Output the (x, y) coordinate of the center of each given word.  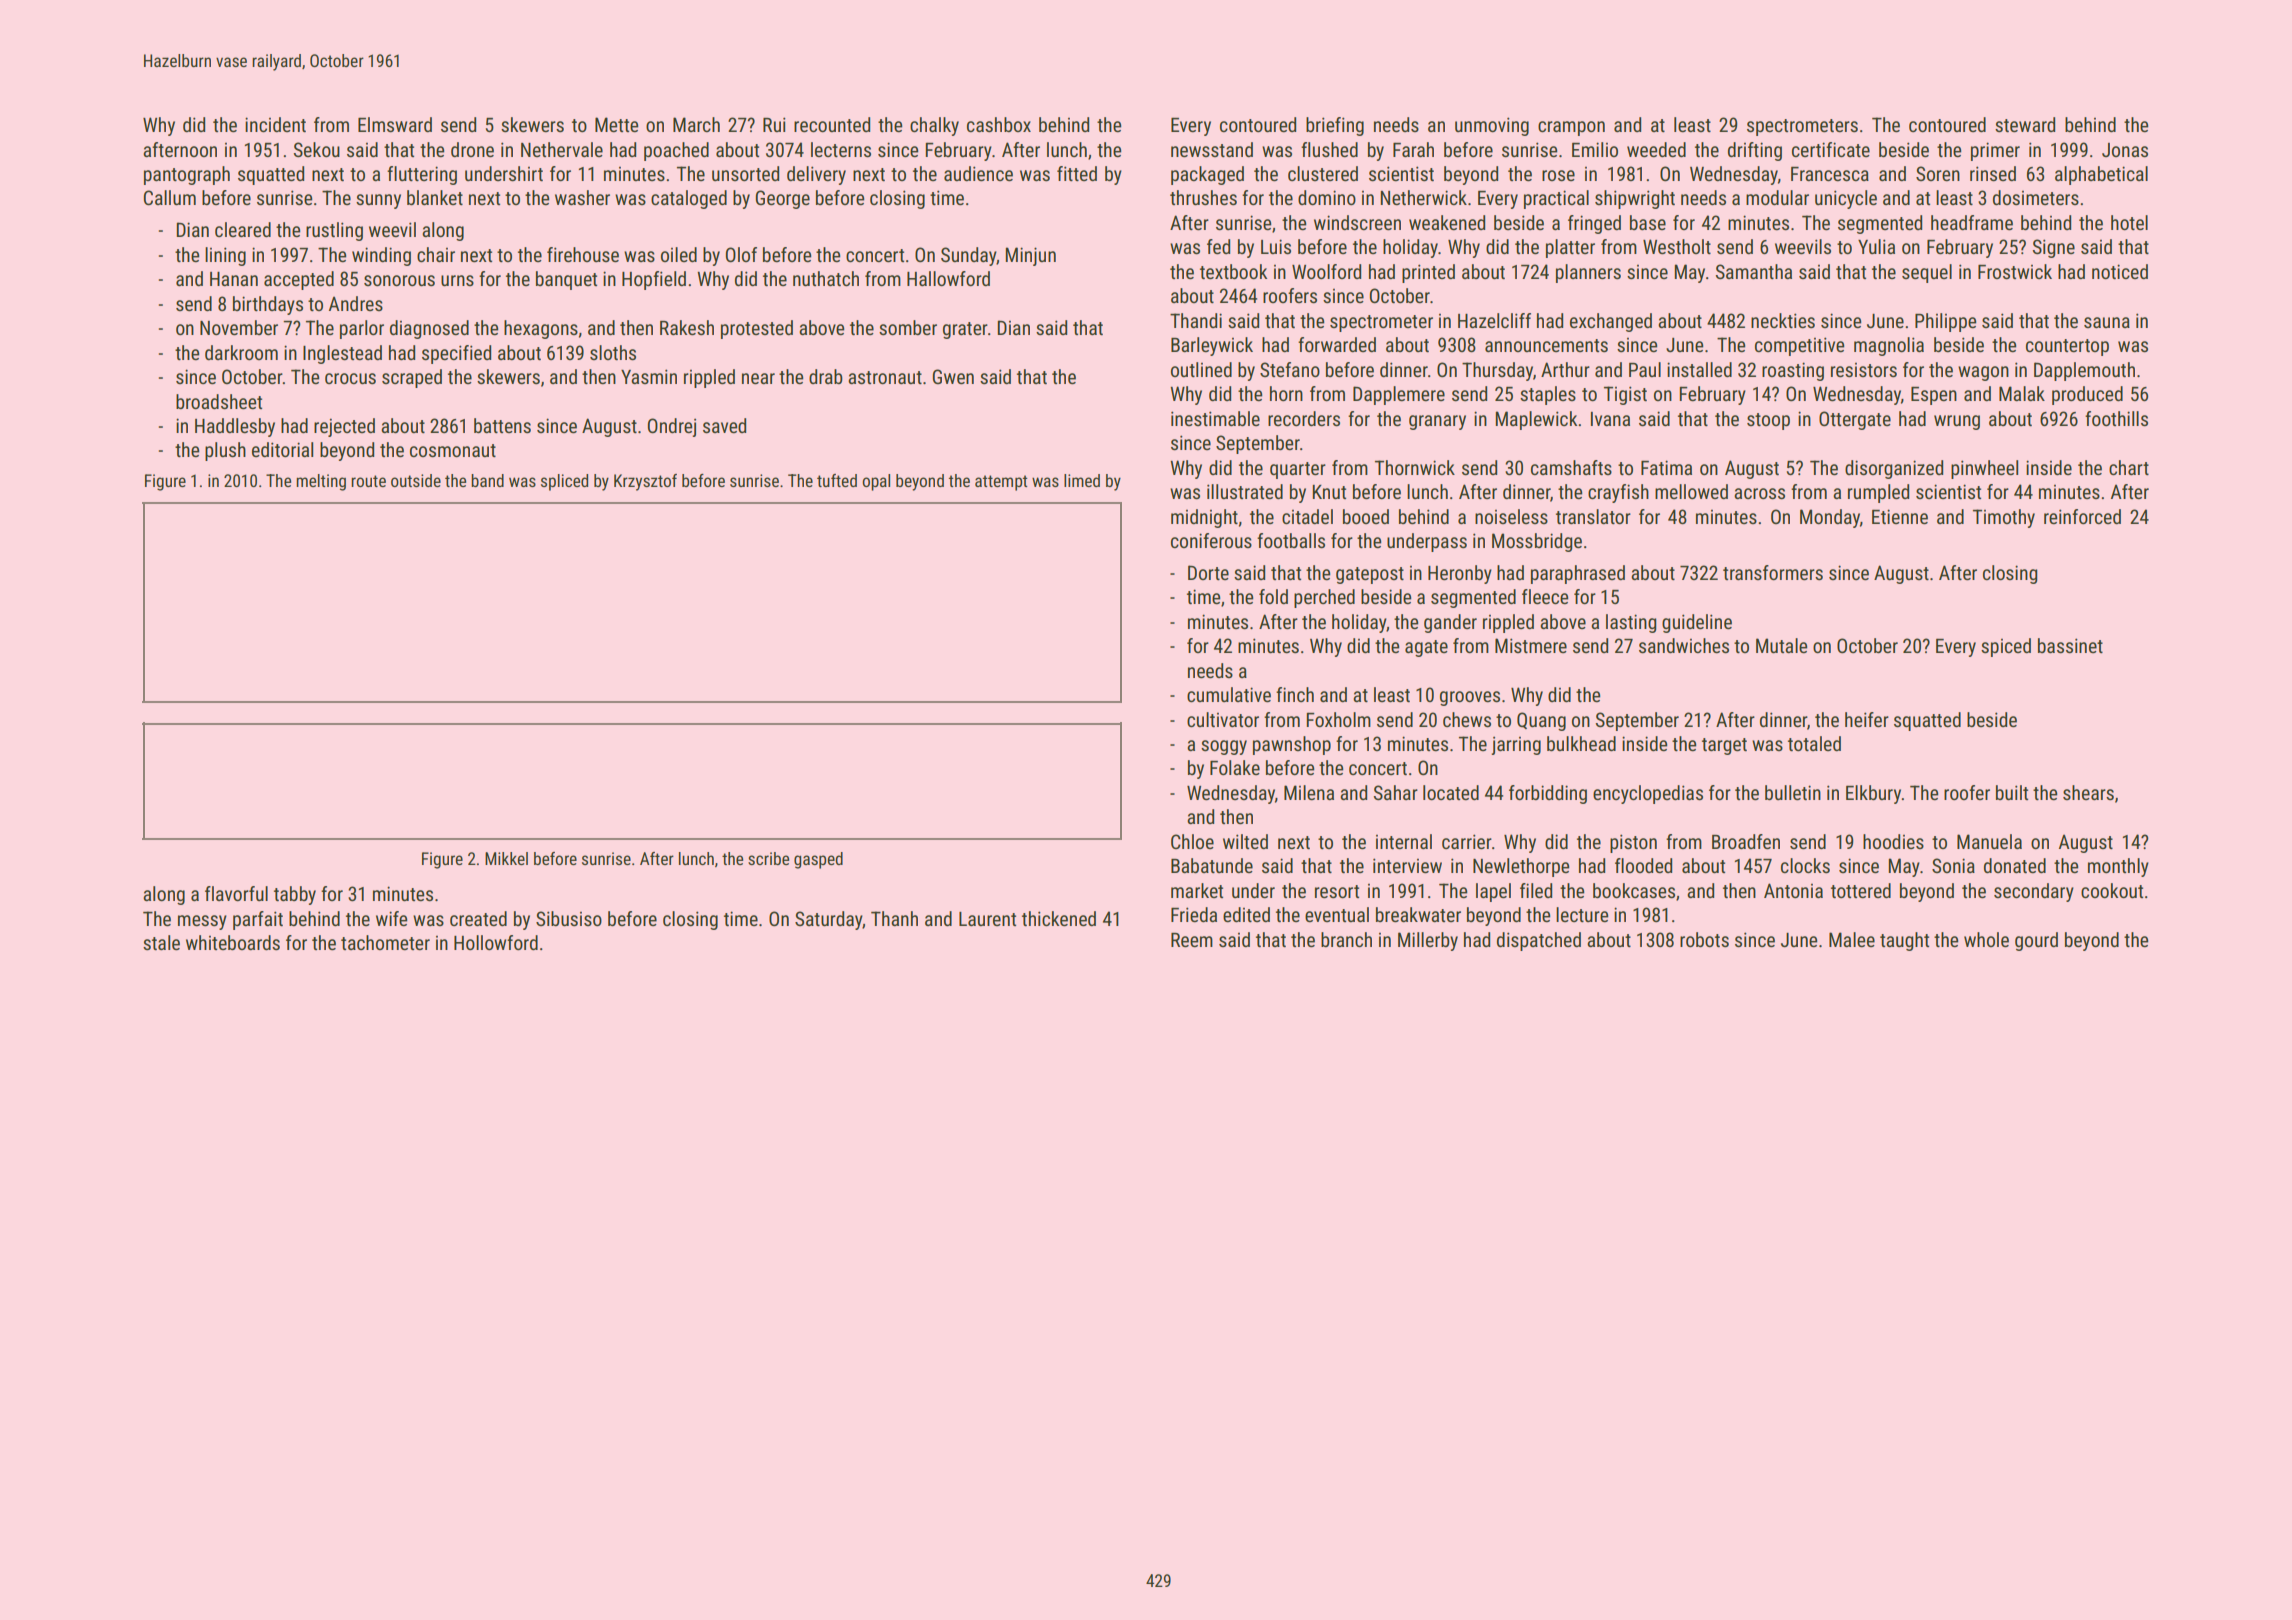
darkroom (241, 352)
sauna (2107, 322)
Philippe (1946, 322)
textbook (1233, 271)
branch (1346, 939)
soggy (1224, 747)
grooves (1470, 698)
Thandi (1196, 320)
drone (472, 149)
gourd (2036, 941)
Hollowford (496, 942)
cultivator (1223, 719)
